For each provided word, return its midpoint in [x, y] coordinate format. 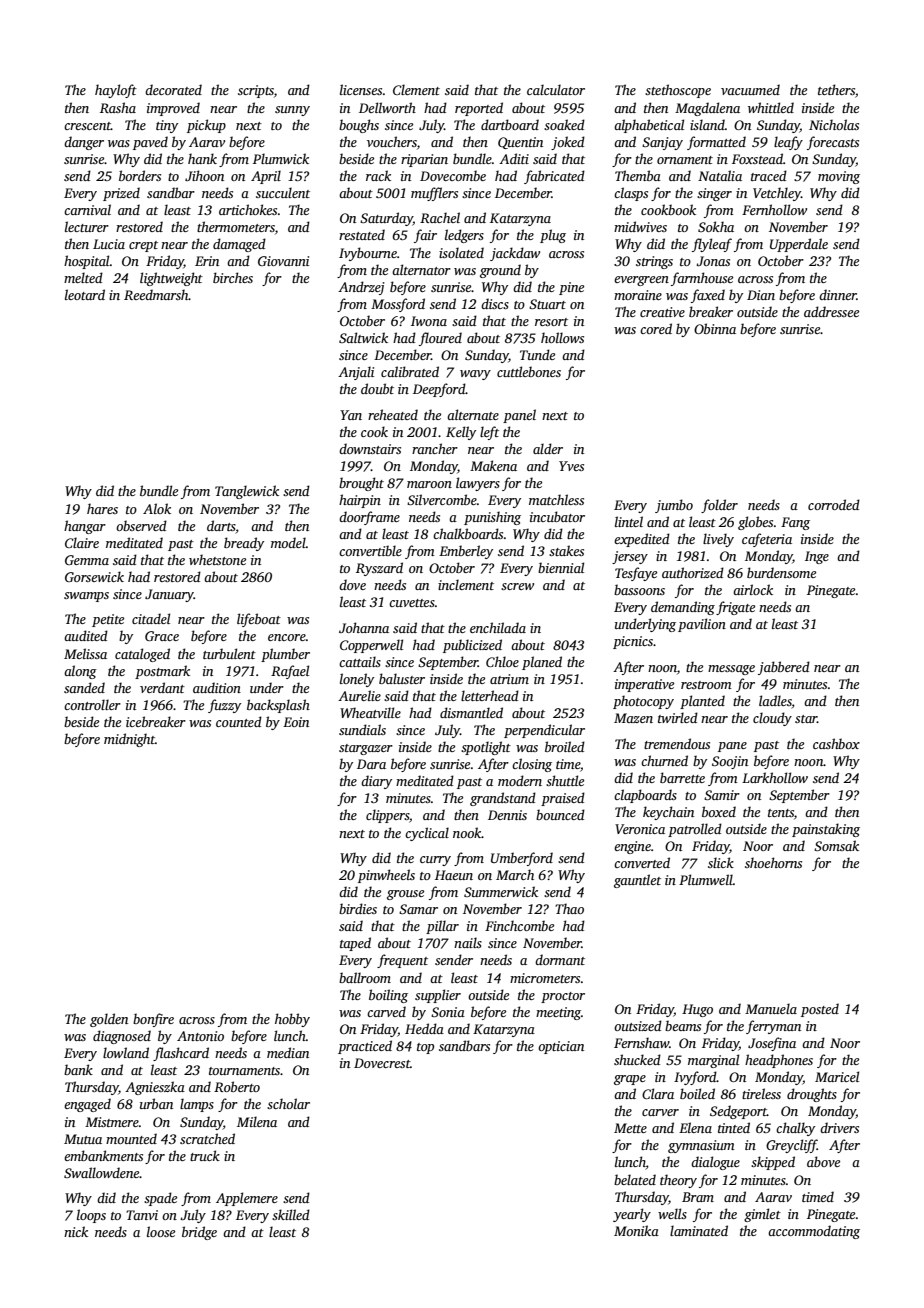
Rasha [118, 107]
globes [755, 523]
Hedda [424, 1028]
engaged [87, 1105]
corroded [834, 504]
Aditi [514, 158]
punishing [492, 518]
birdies [358, 908]
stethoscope [678, 91]
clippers [387, 816]
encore [287, 637]
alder [548, 448]
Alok [157, 508]
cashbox [836, 743]
